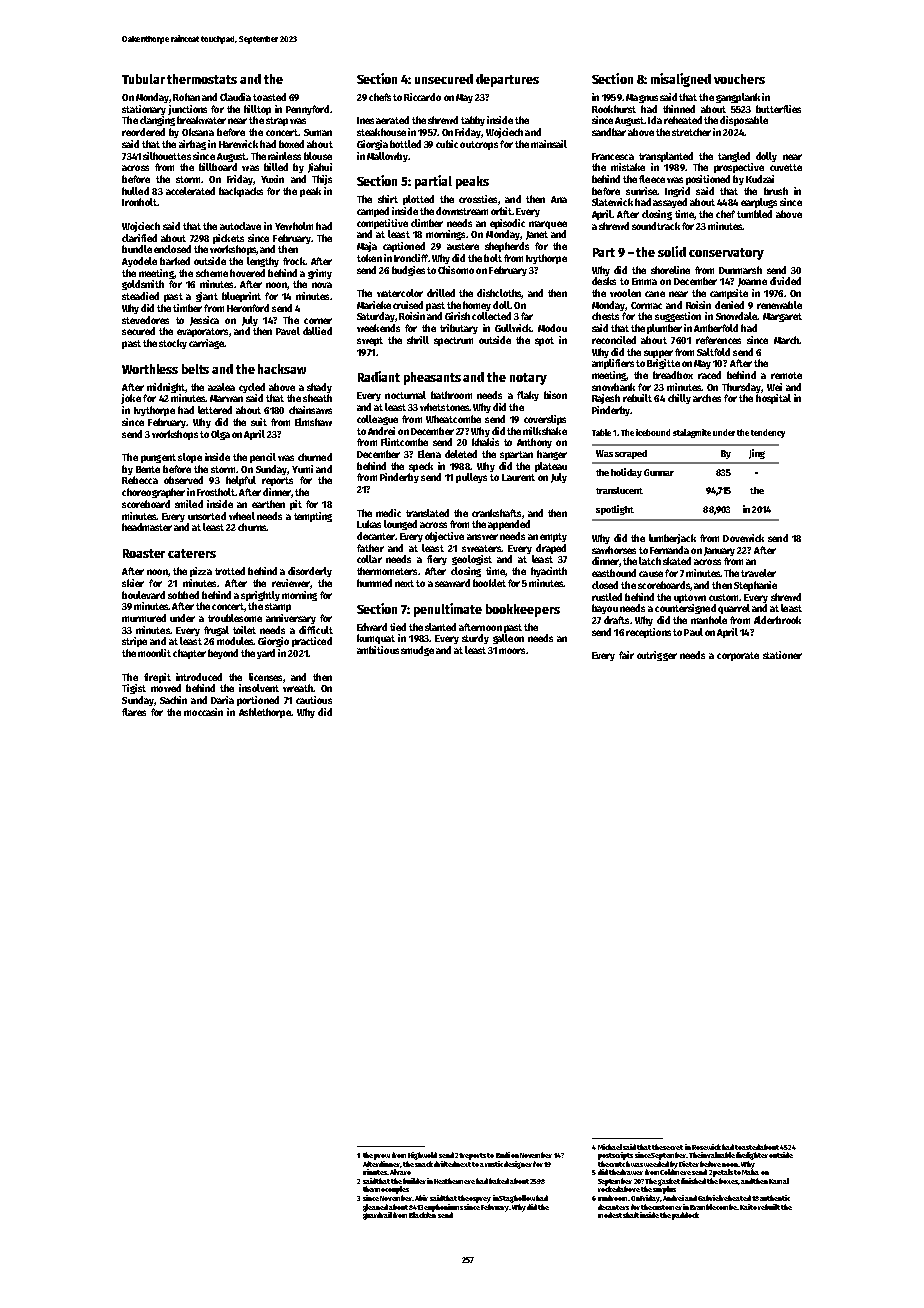  Describe the element at coordinates (377, 1216) in the screenshot. I see `guardrail` at that location.
